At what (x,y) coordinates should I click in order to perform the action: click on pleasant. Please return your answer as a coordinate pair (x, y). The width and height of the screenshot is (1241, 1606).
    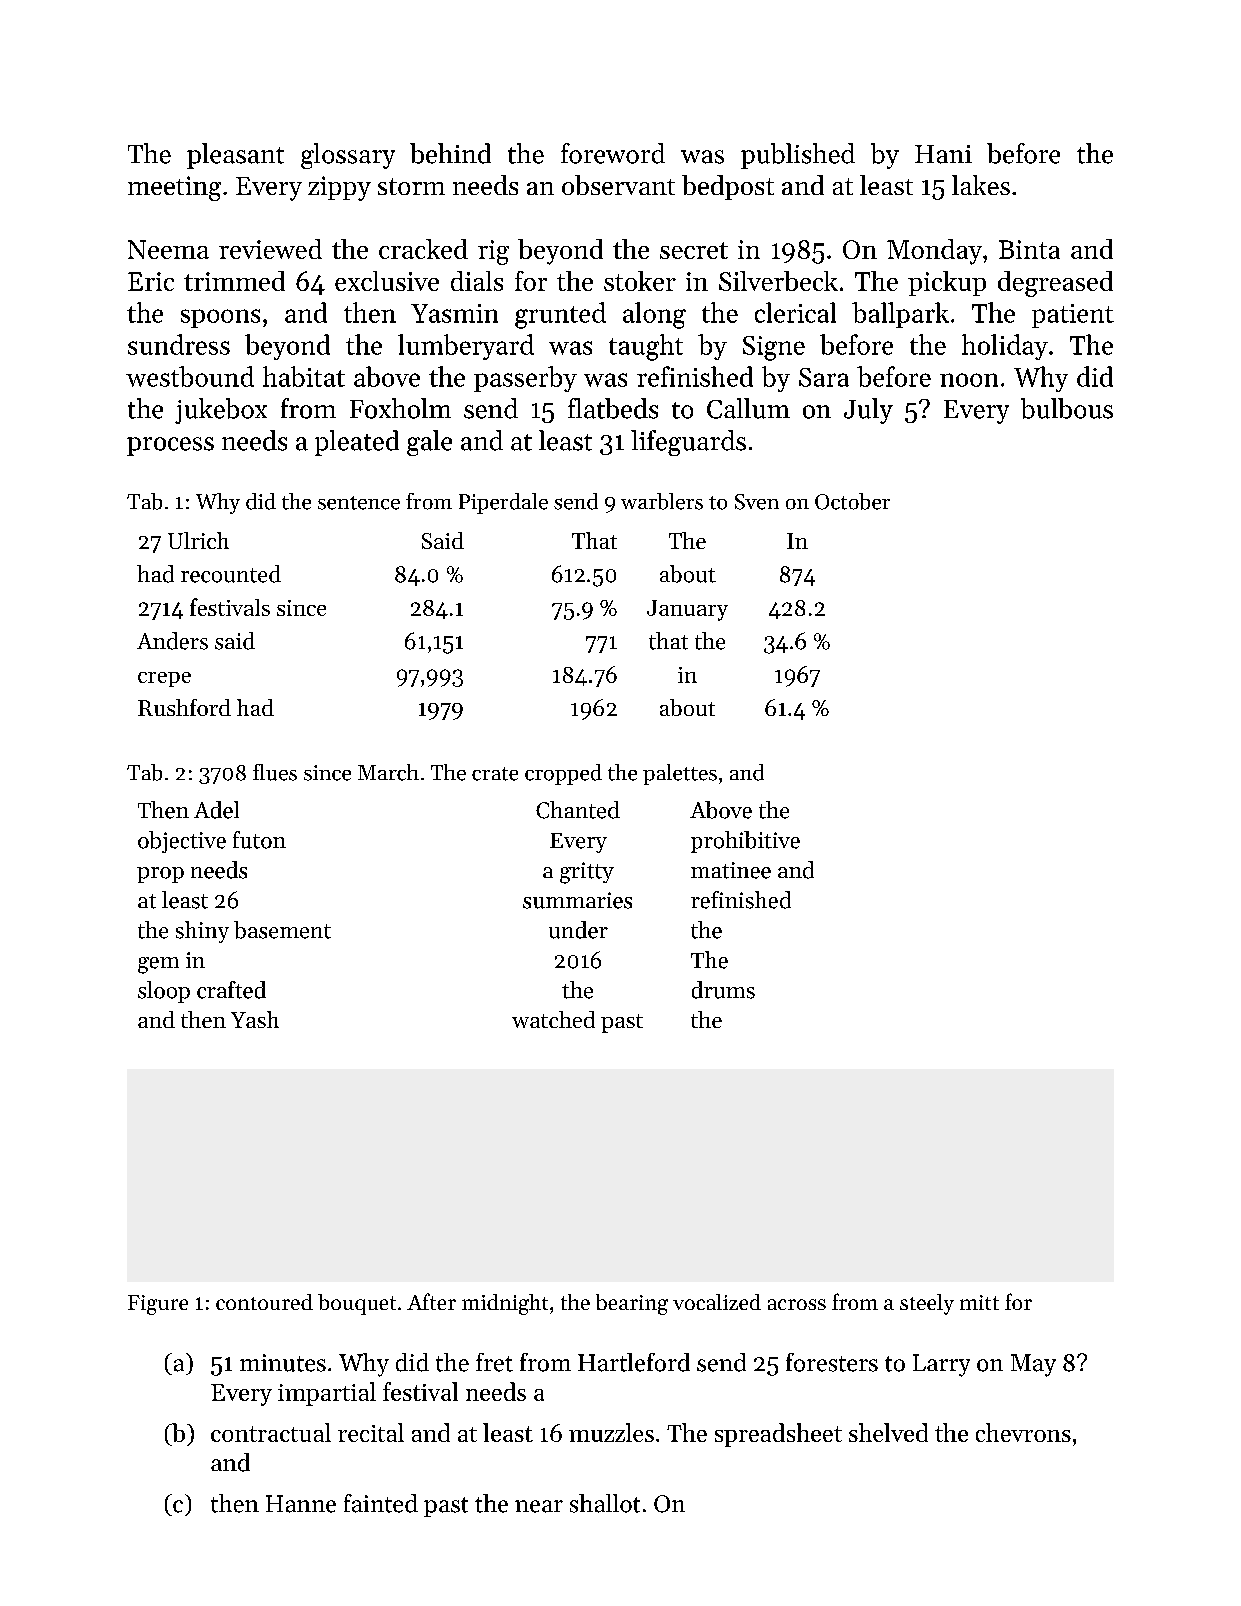
    Looking at the image, I should click on (235, 156).
